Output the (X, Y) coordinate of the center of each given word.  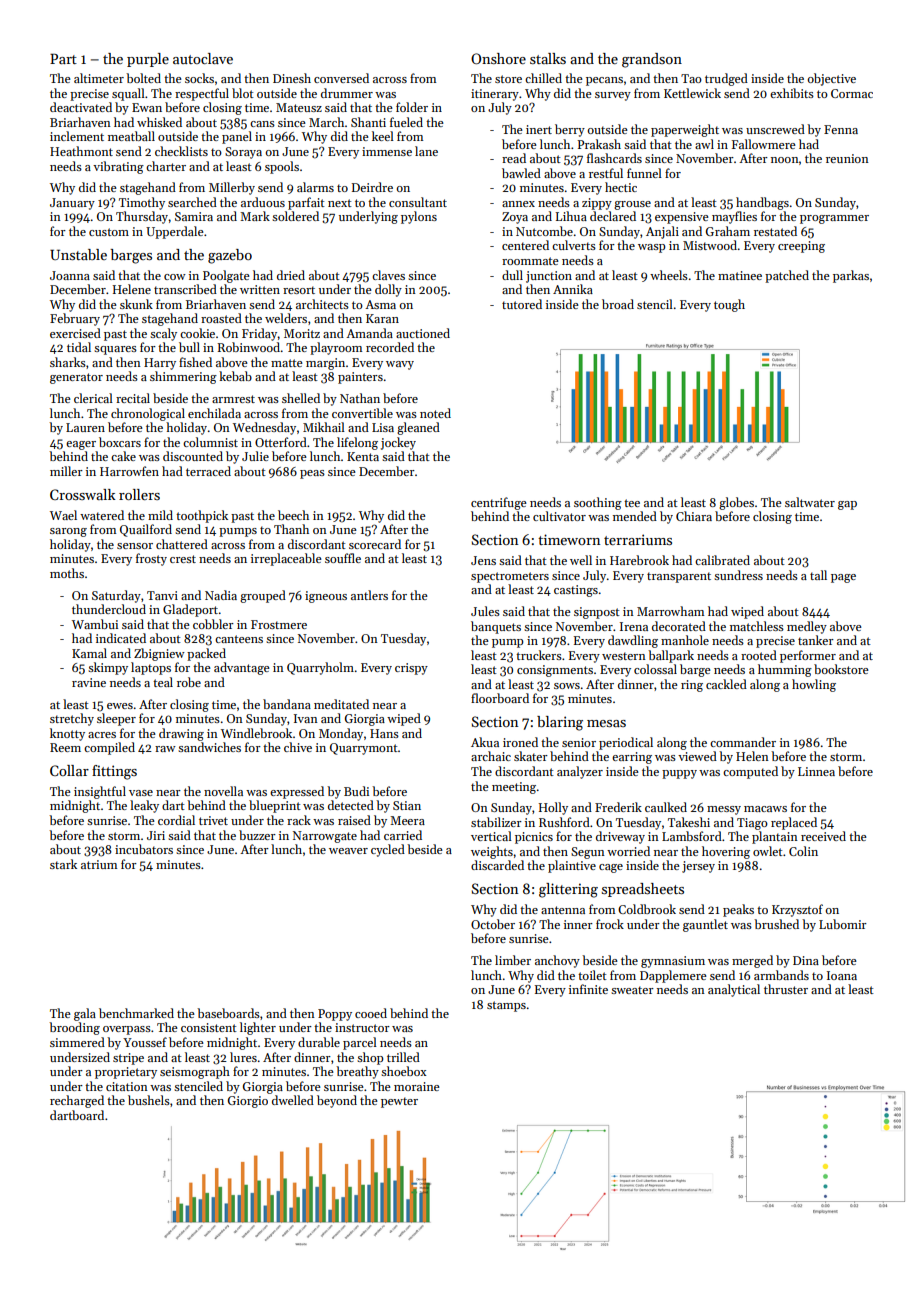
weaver (348, 851)
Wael (63, 515)
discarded (497, 865)
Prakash (599, 144)
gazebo (230, 256)
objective (832, 79)
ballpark (671, 656)
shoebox (404, 1071)
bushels (149, 1100)
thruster (786, 989)
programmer (834, 219)
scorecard (375, 544)
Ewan (147, 107)
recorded (390, 347)
